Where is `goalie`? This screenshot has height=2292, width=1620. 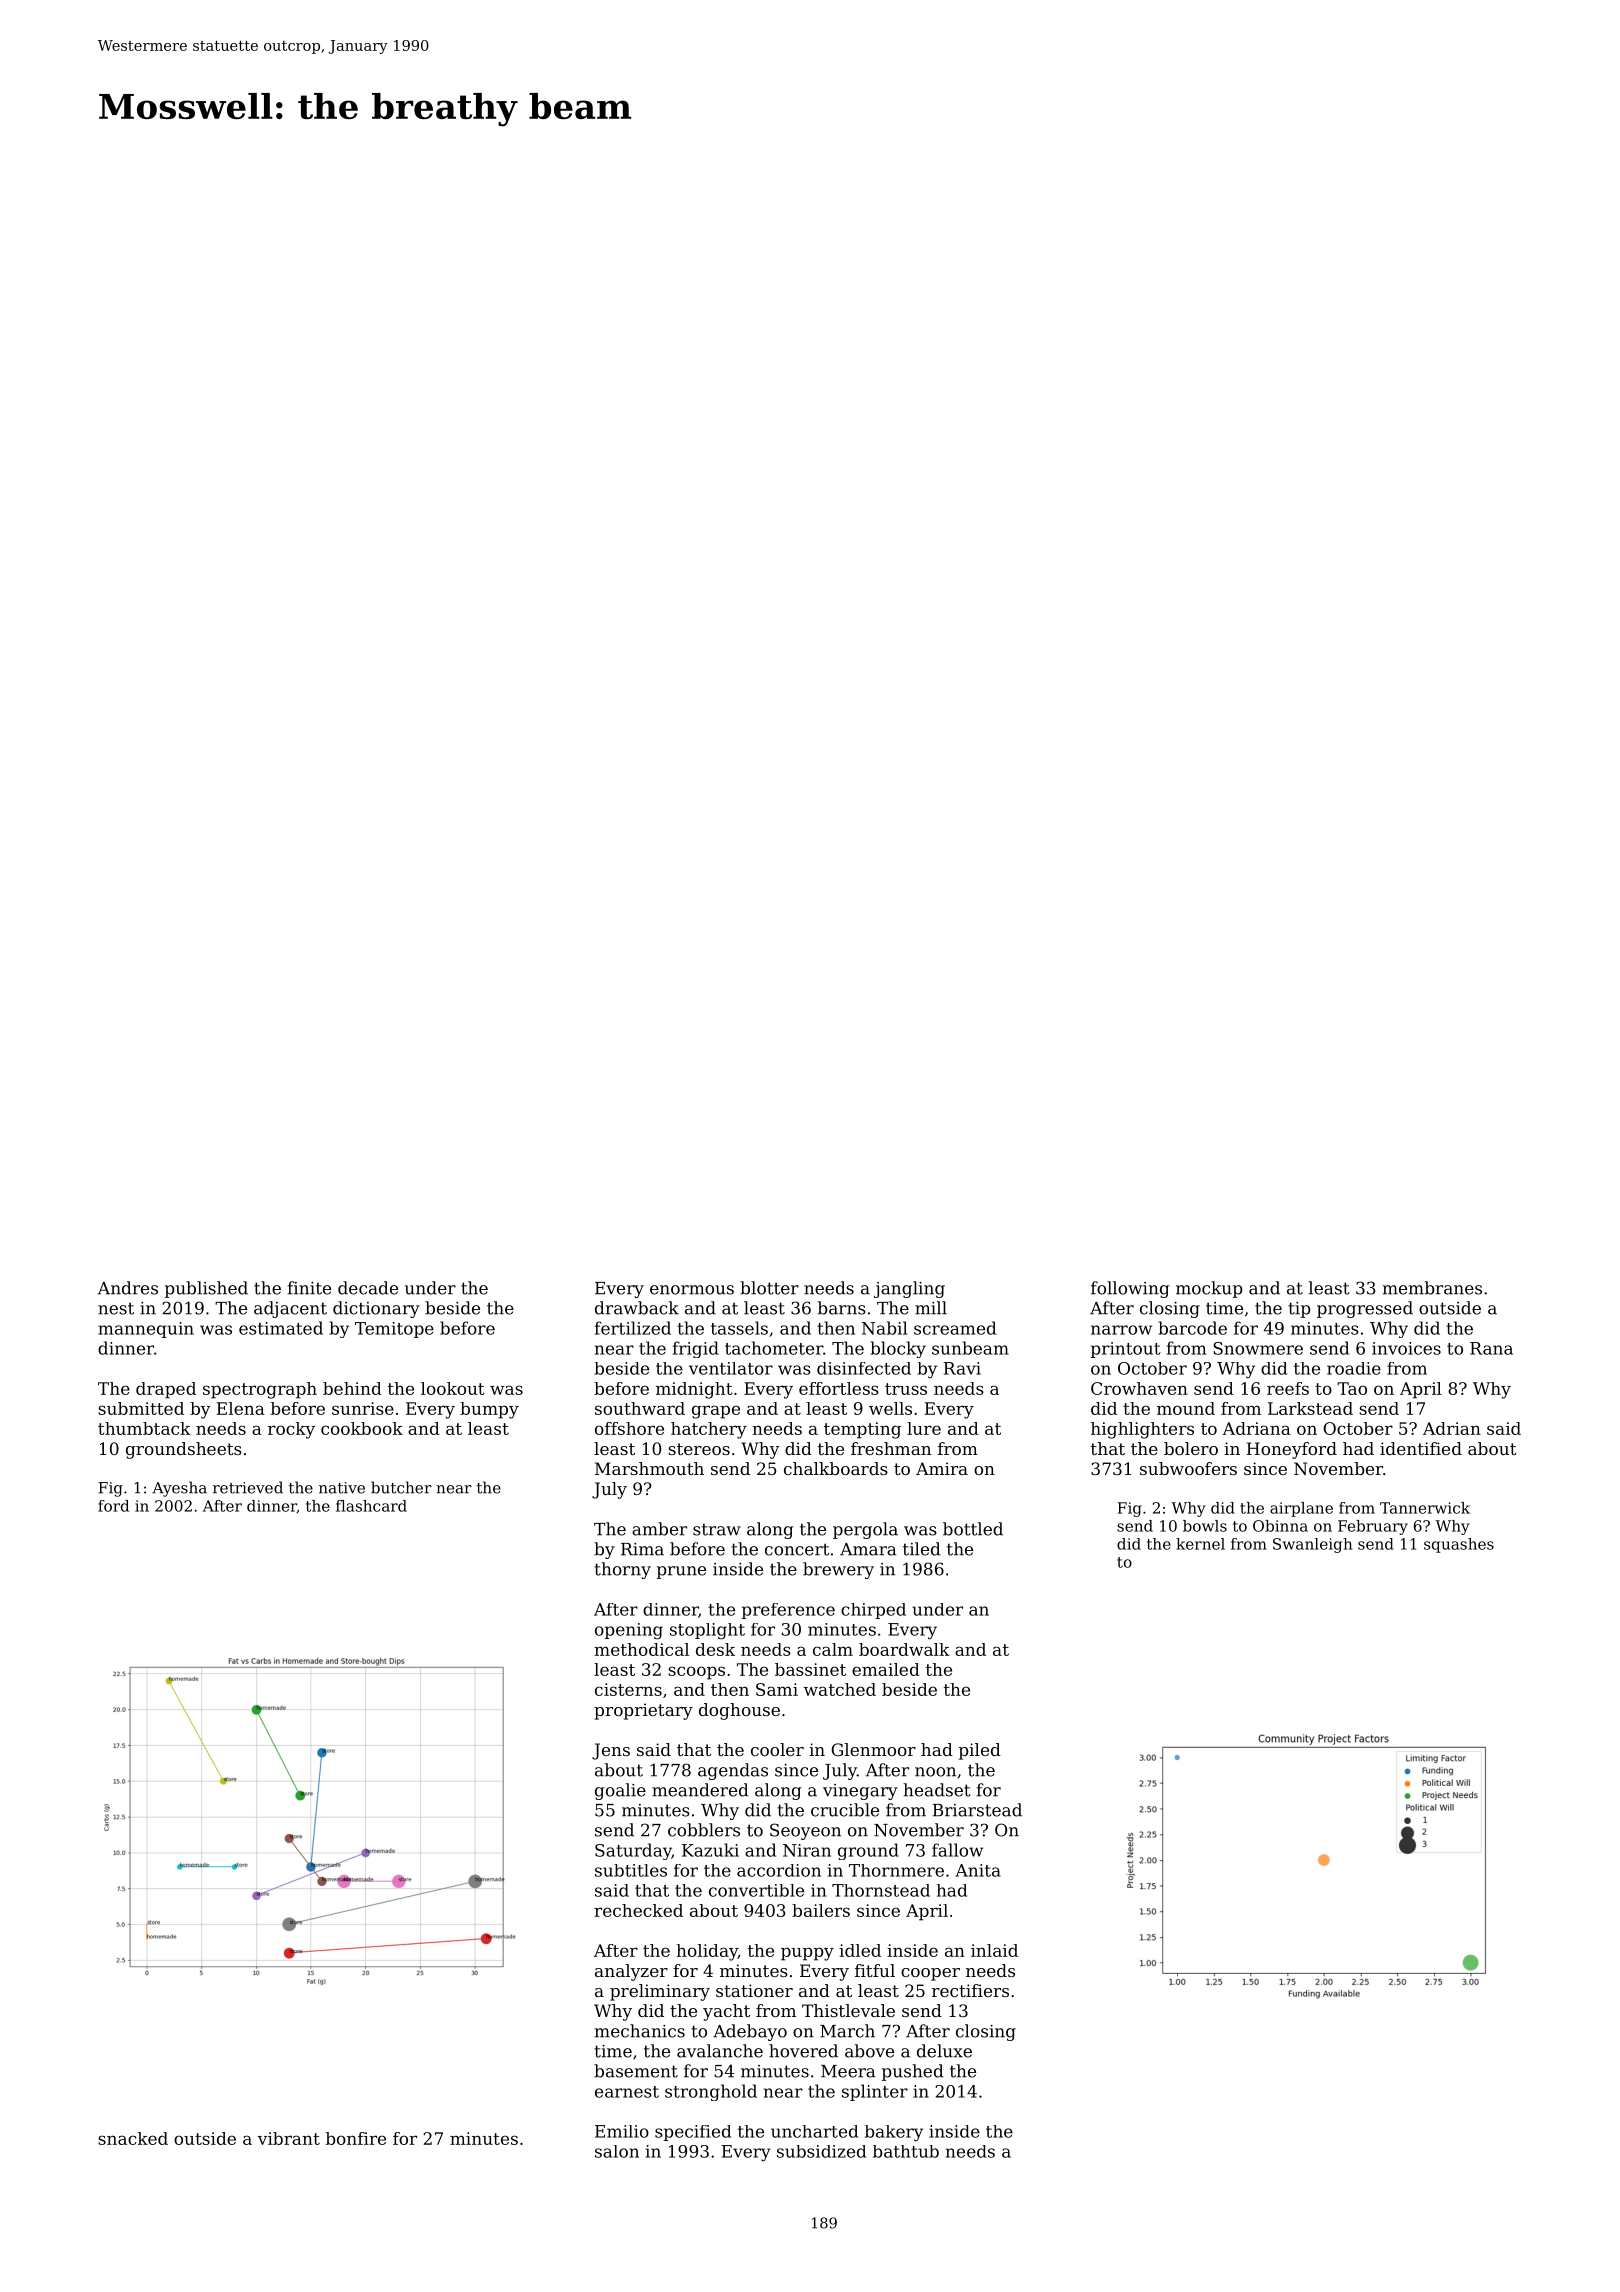
goalie is located at coordinates (620, 1791).
